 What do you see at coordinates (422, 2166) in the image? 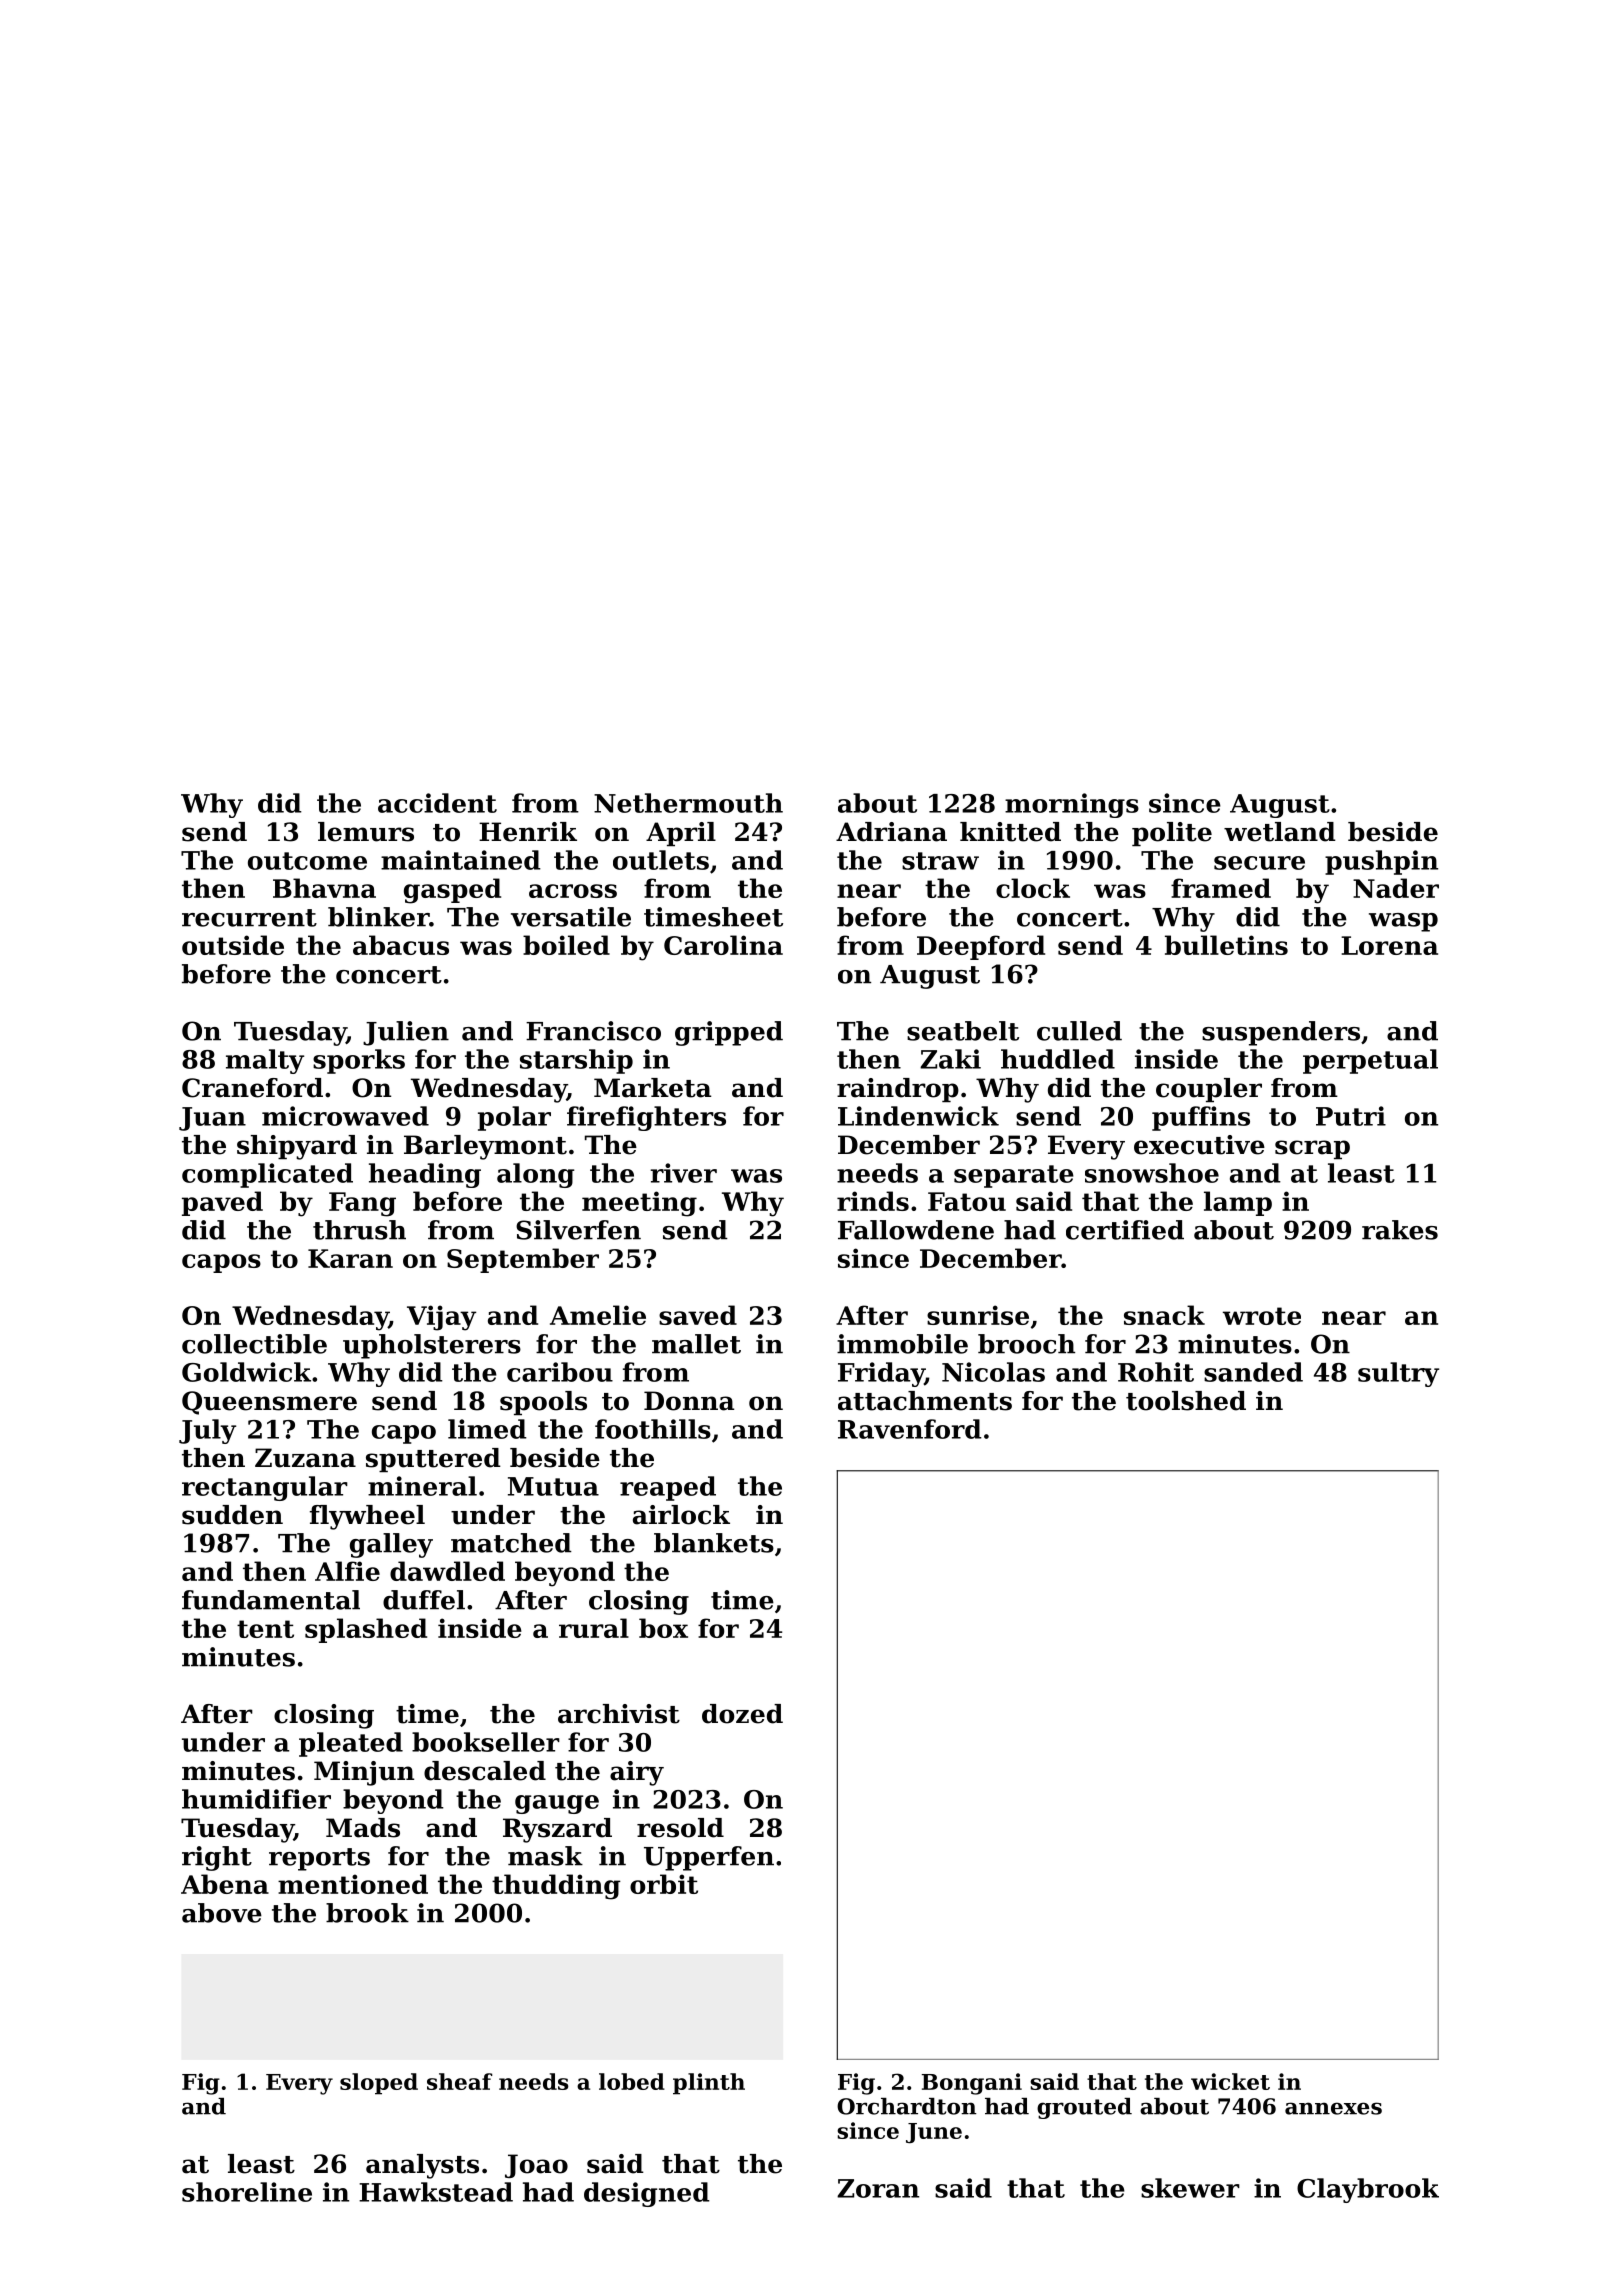
I see `analysts` at bounding box center [422, 2166].
